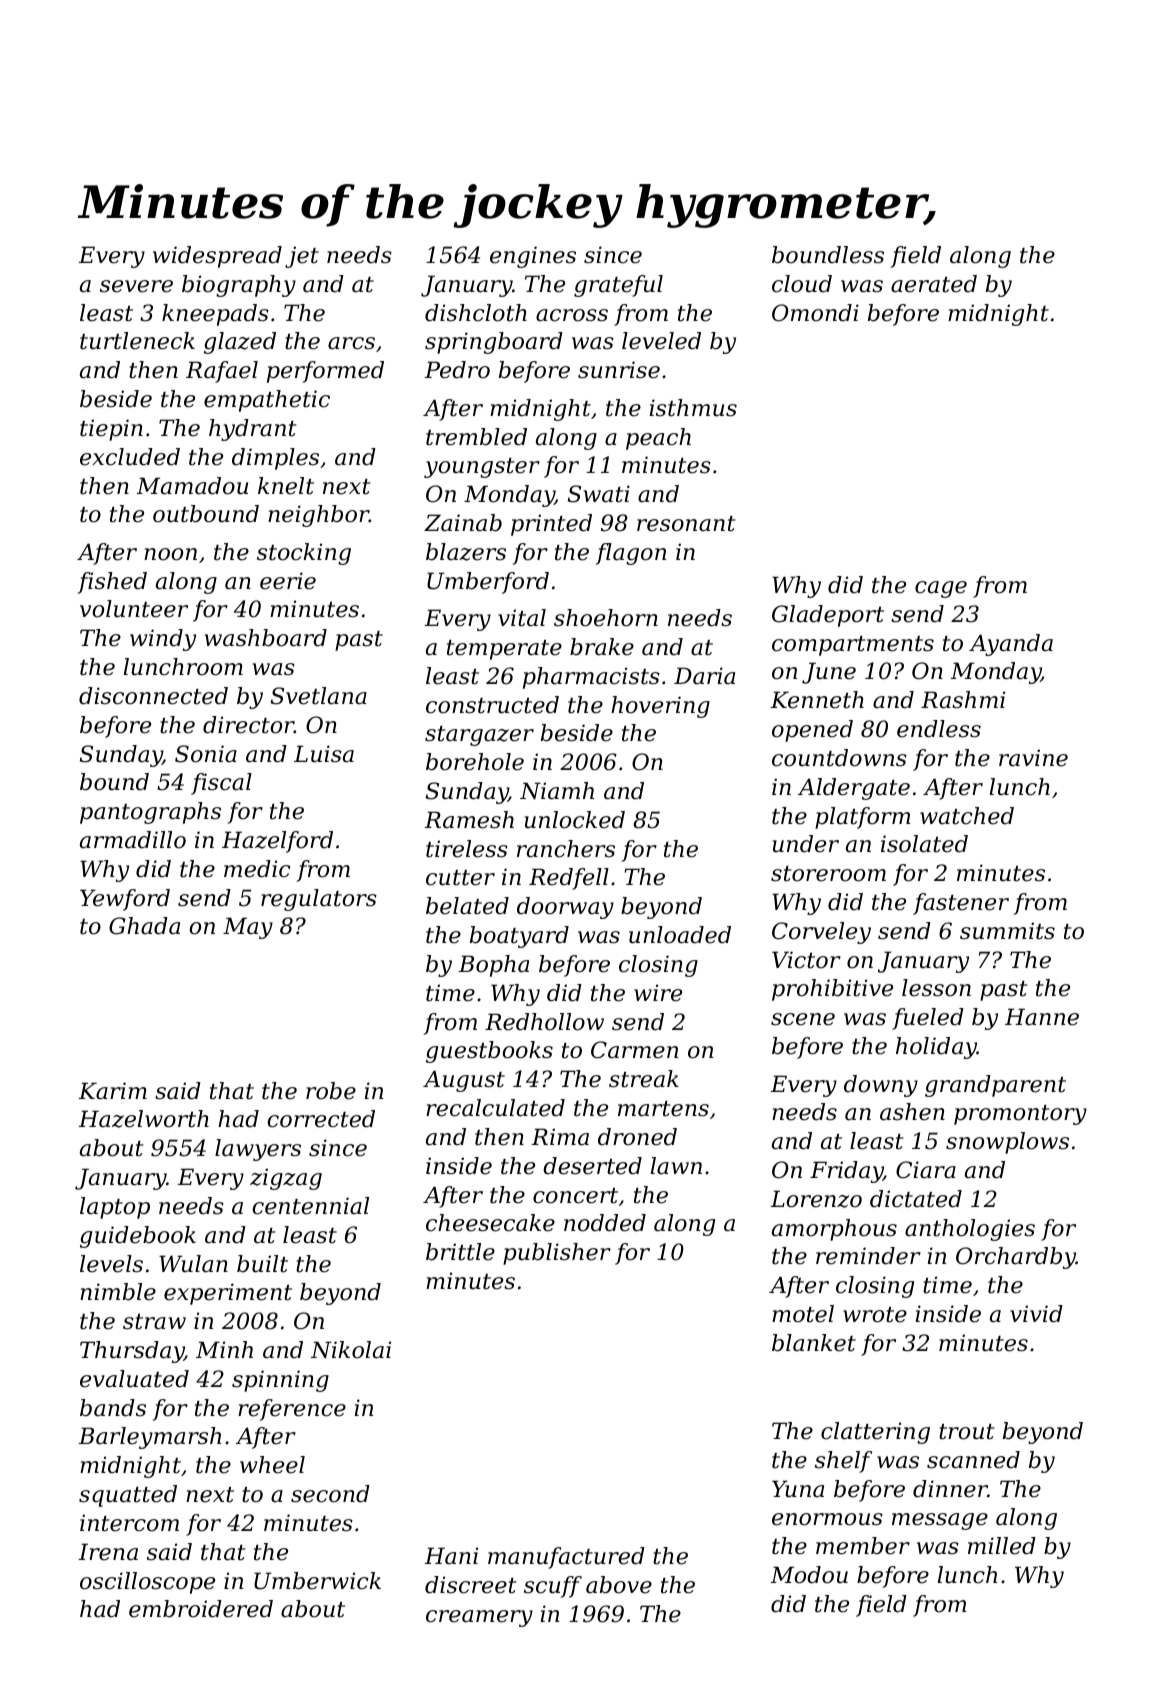  I want to click on countdowns, so click(839, 758).
